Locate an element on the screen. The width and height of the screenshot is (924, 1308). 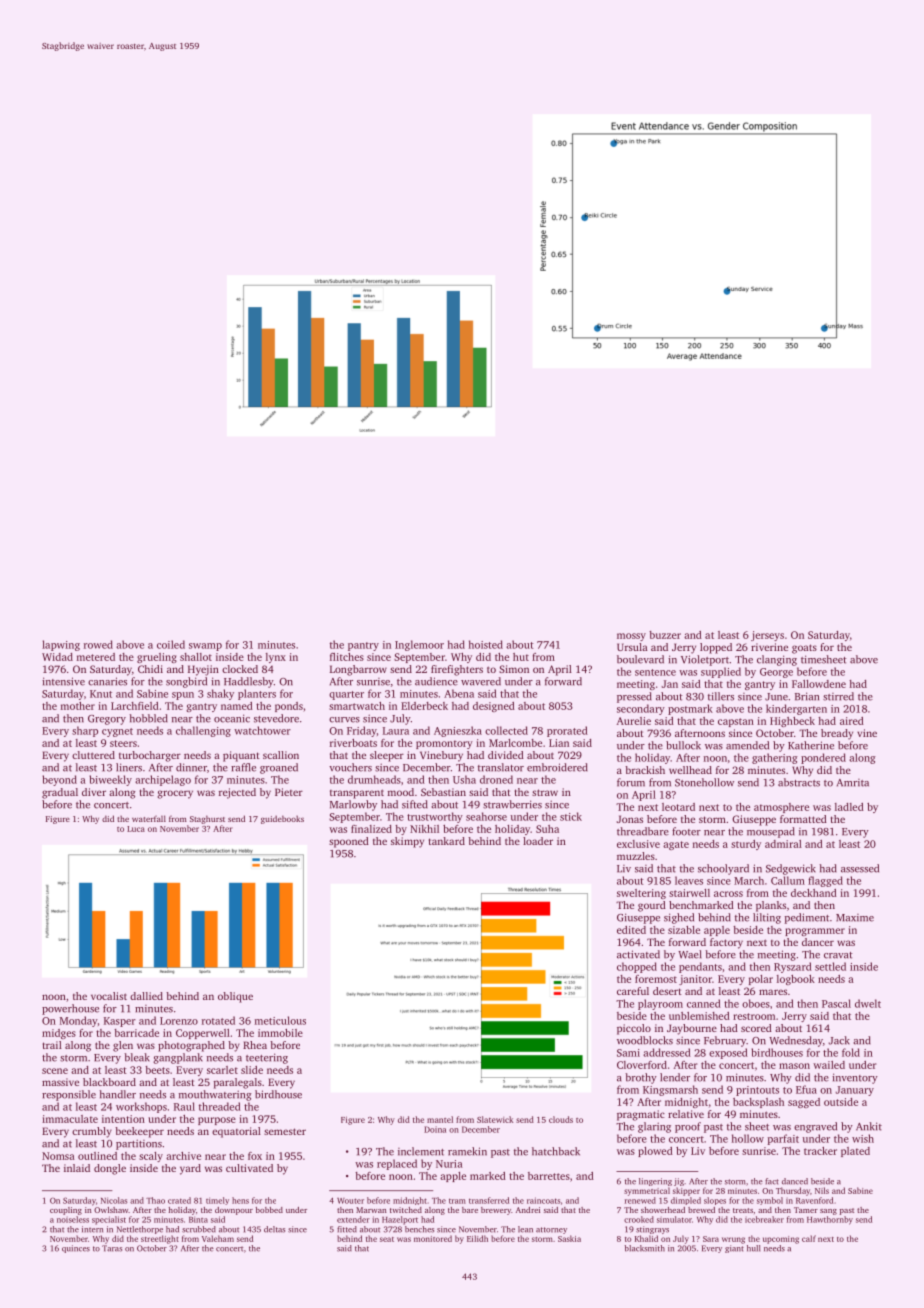
Fallowdene is located at coordinates (819, 684).
